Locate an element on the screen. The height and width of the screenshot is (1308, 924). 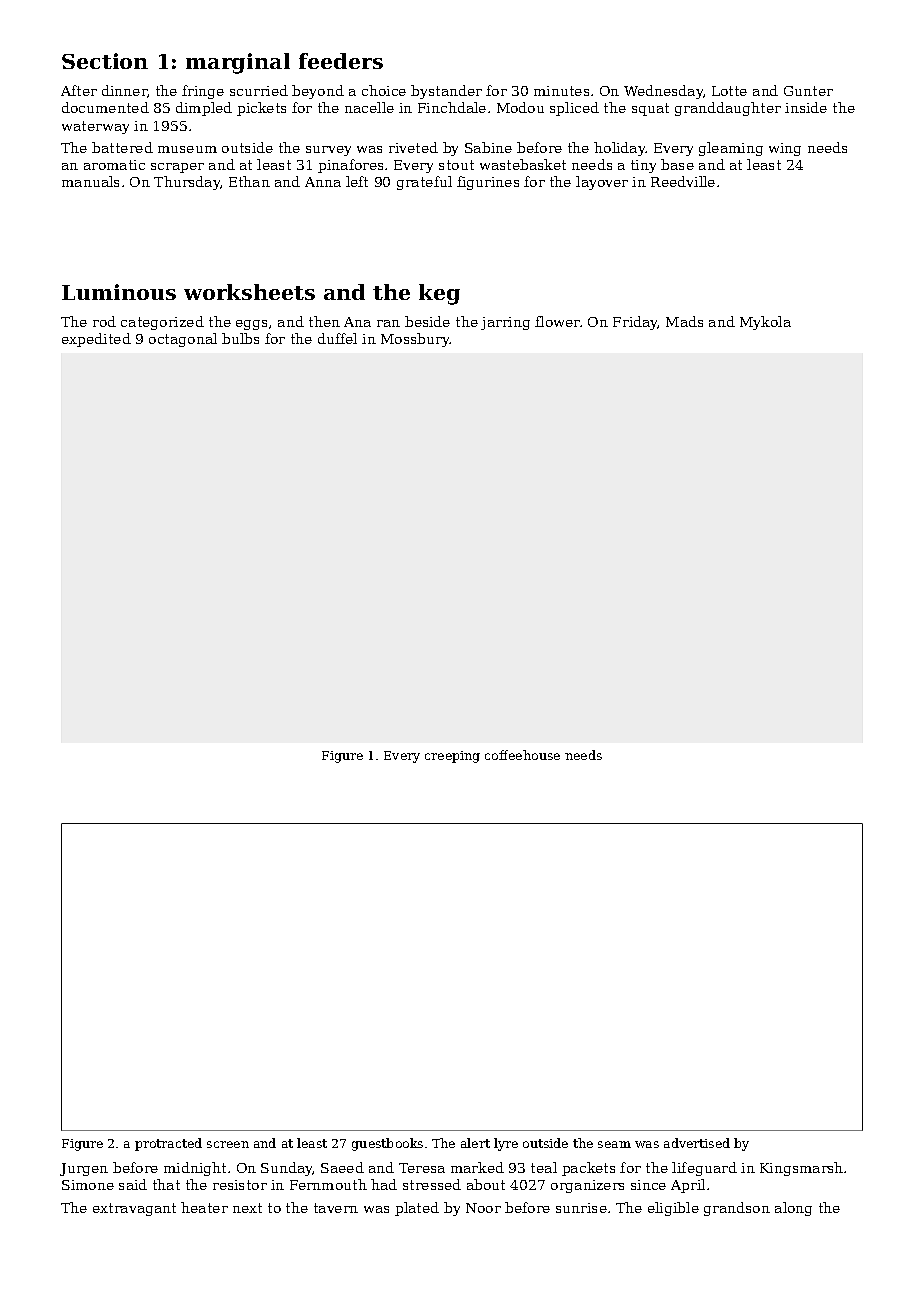
Gunter is located at coordinates (808, 91).
